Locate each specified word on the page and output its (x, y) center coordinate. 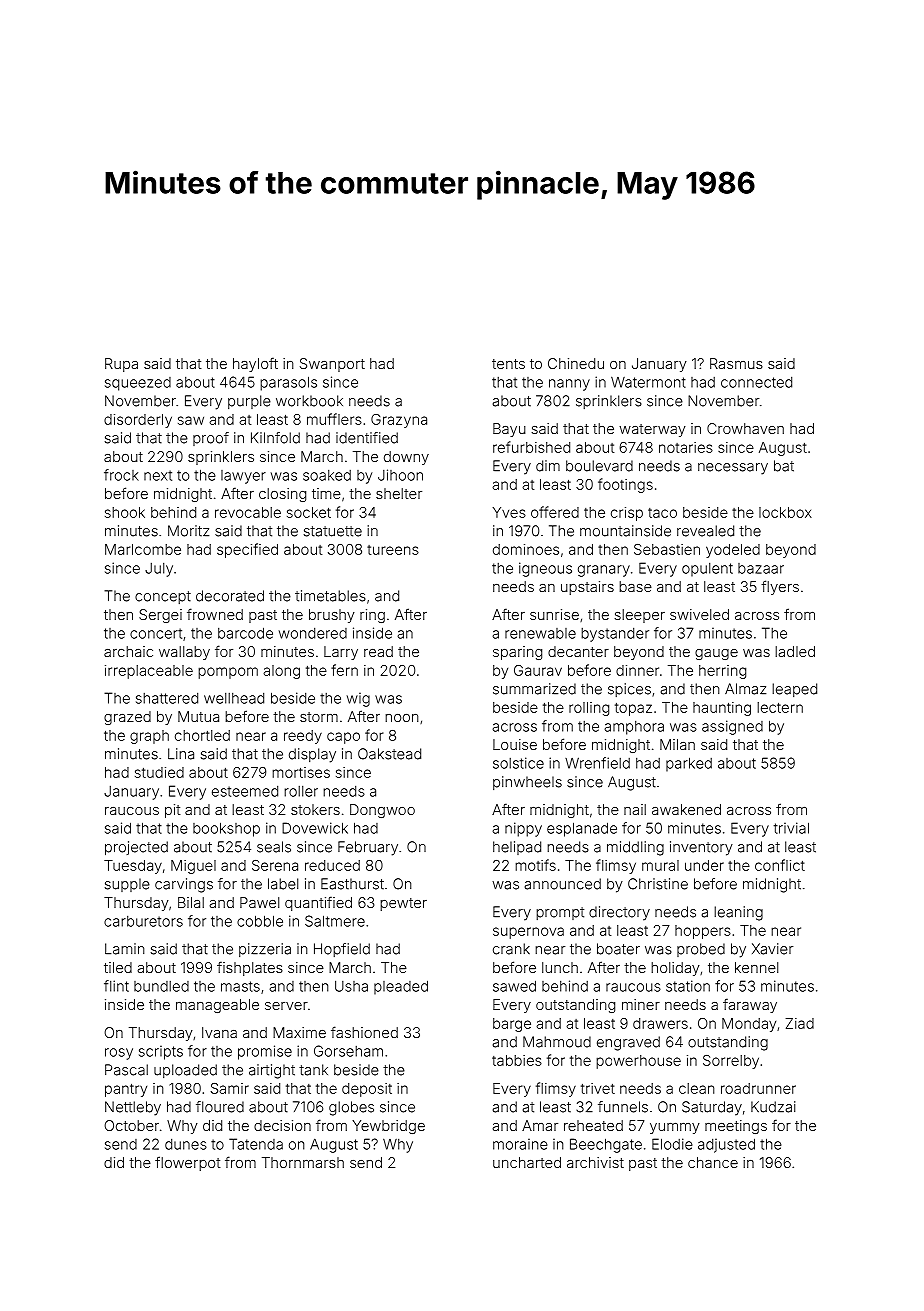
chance (713, 1162)
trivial (791, 828)
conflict (780, 865)
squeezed (138, 384)
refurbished (531, 447)
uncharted (527, 1162)
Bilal (191, 902)
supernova (528, 933)
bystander (615, 635)
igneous (545, 569)
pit (173, 811)
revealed (705, 531)
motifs (535, 865)
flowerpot (188, 1163)
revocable (248, 512)
